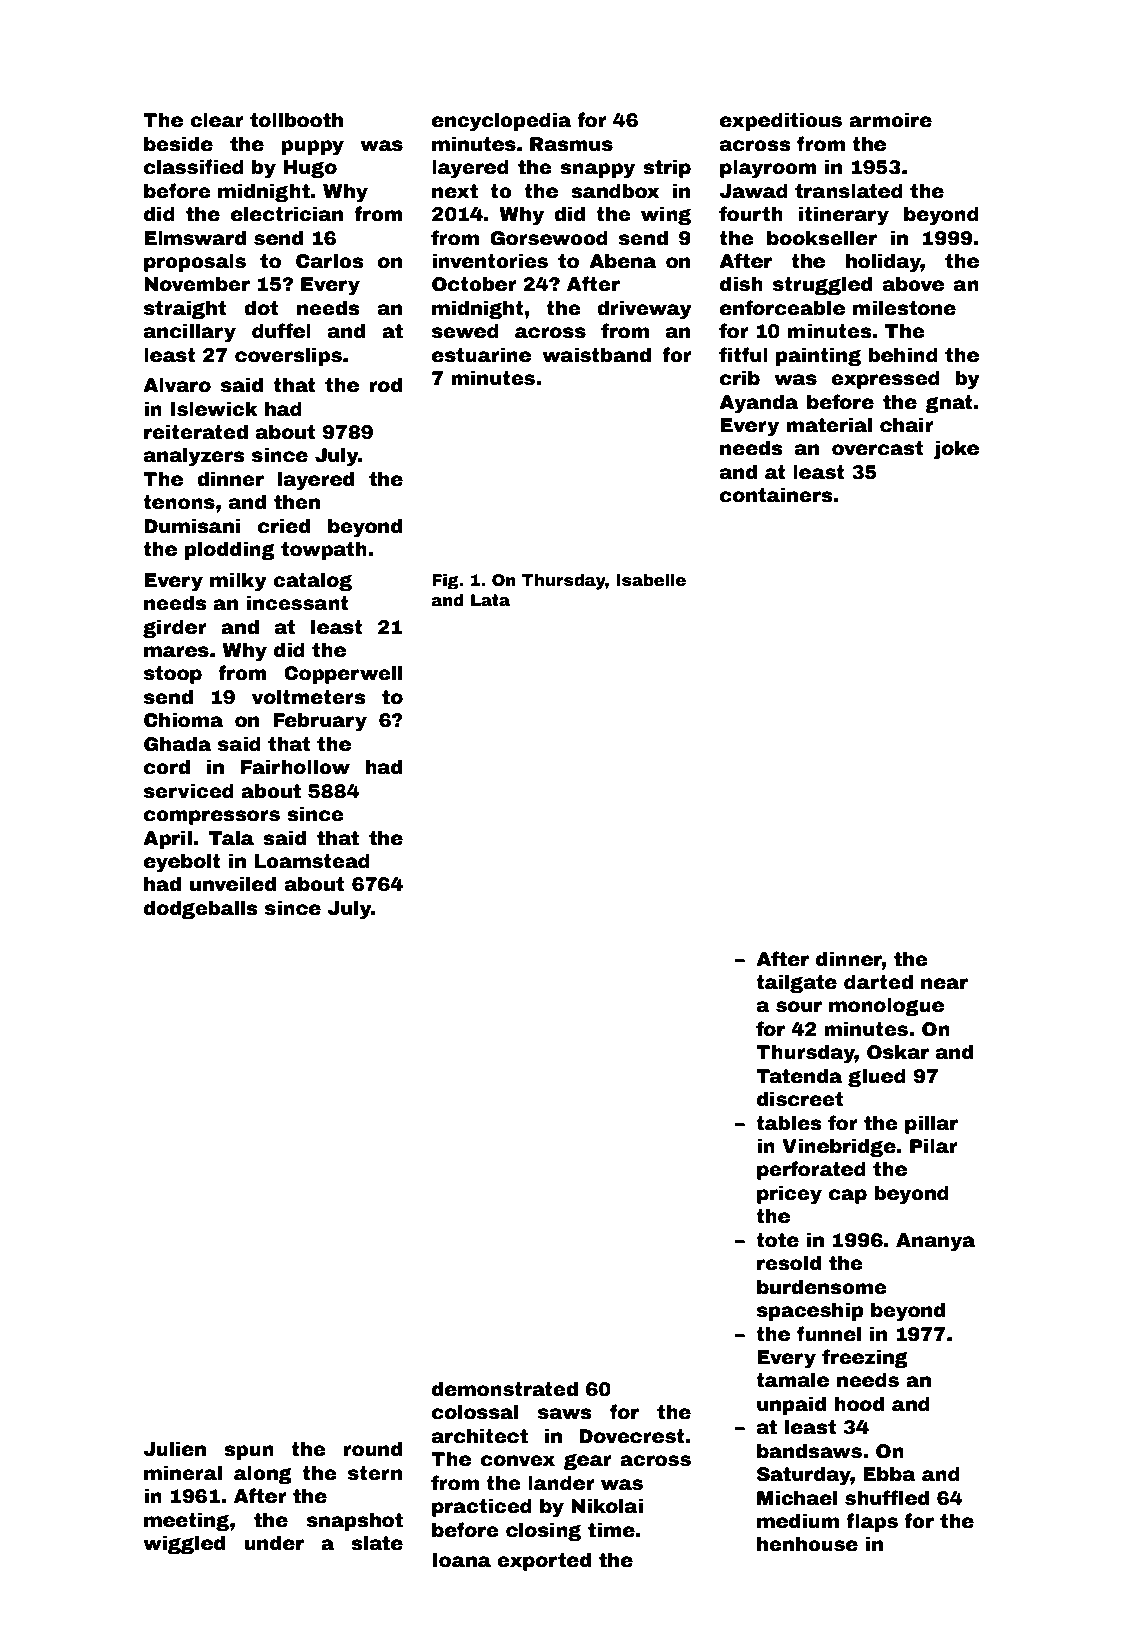 The image size is (1123, 1627). I want to click on colossal, so click(475, 1412).
